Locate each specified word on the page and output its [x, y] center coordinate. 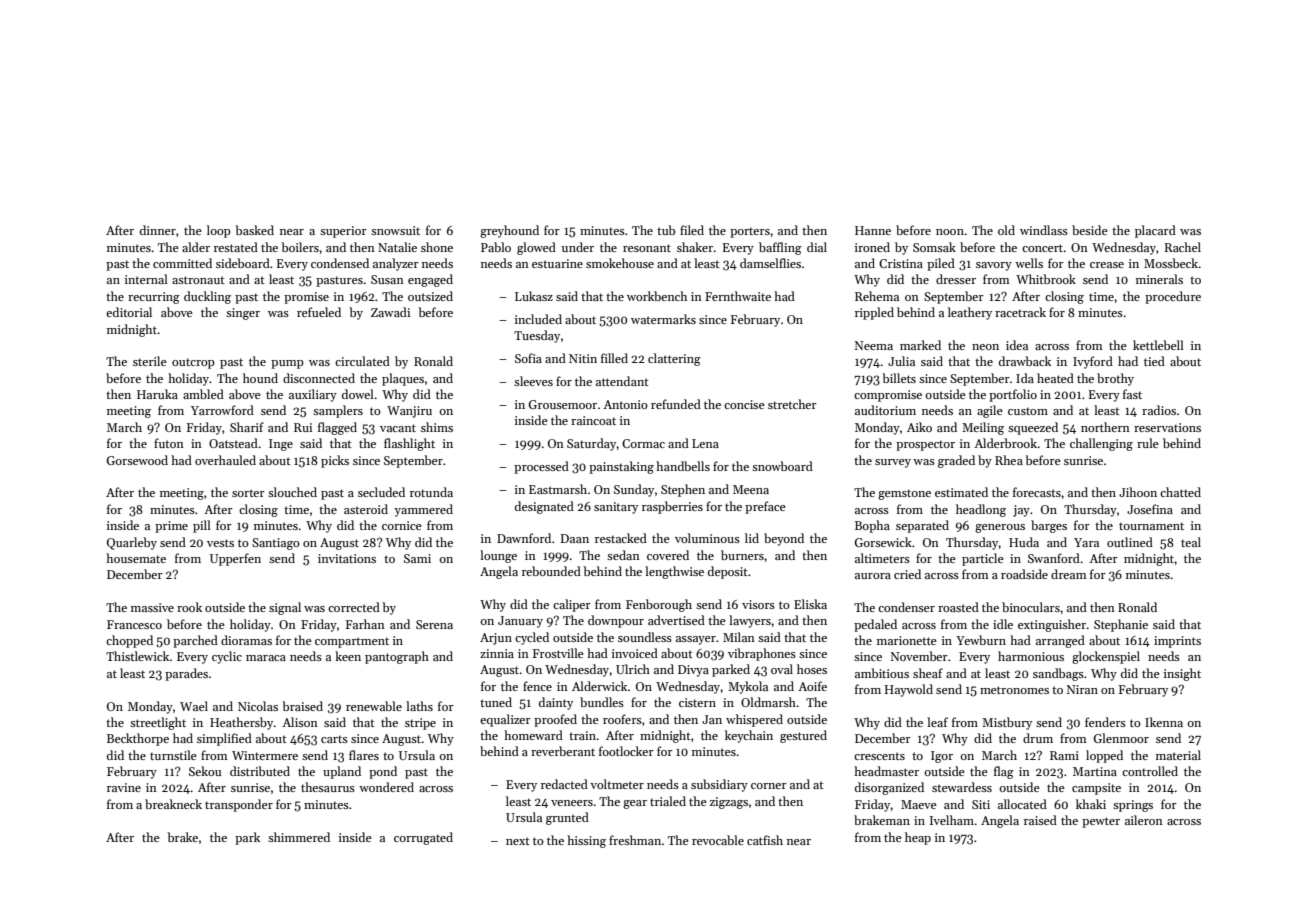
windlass [1044, 230]
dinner [158, 230]
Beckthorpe [138, 739]
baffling [780, 248]
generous [1000, 528]
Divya [693, 671]
